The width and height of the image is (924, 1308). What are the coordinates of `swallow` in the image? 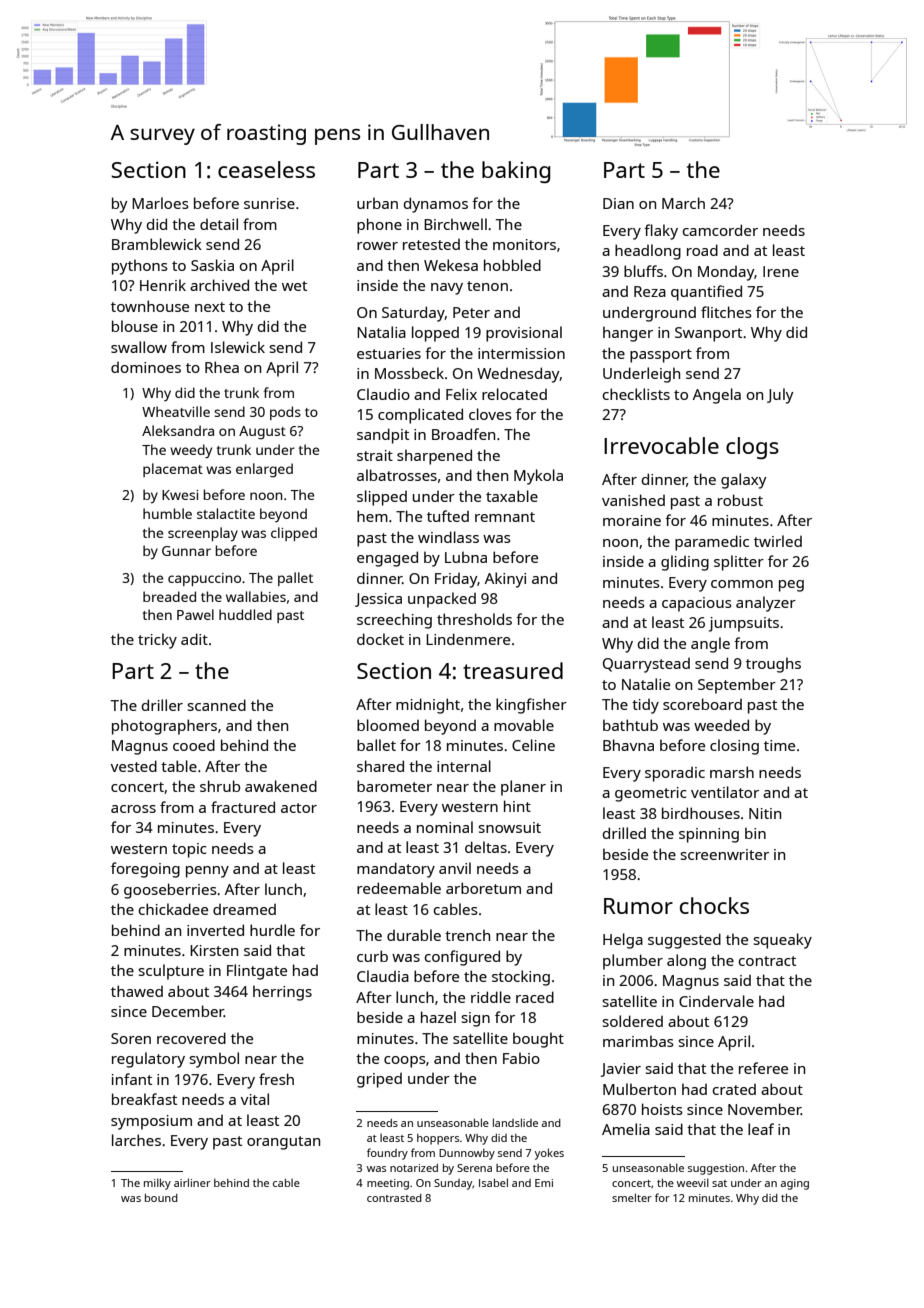 It's located at (139, 347).
